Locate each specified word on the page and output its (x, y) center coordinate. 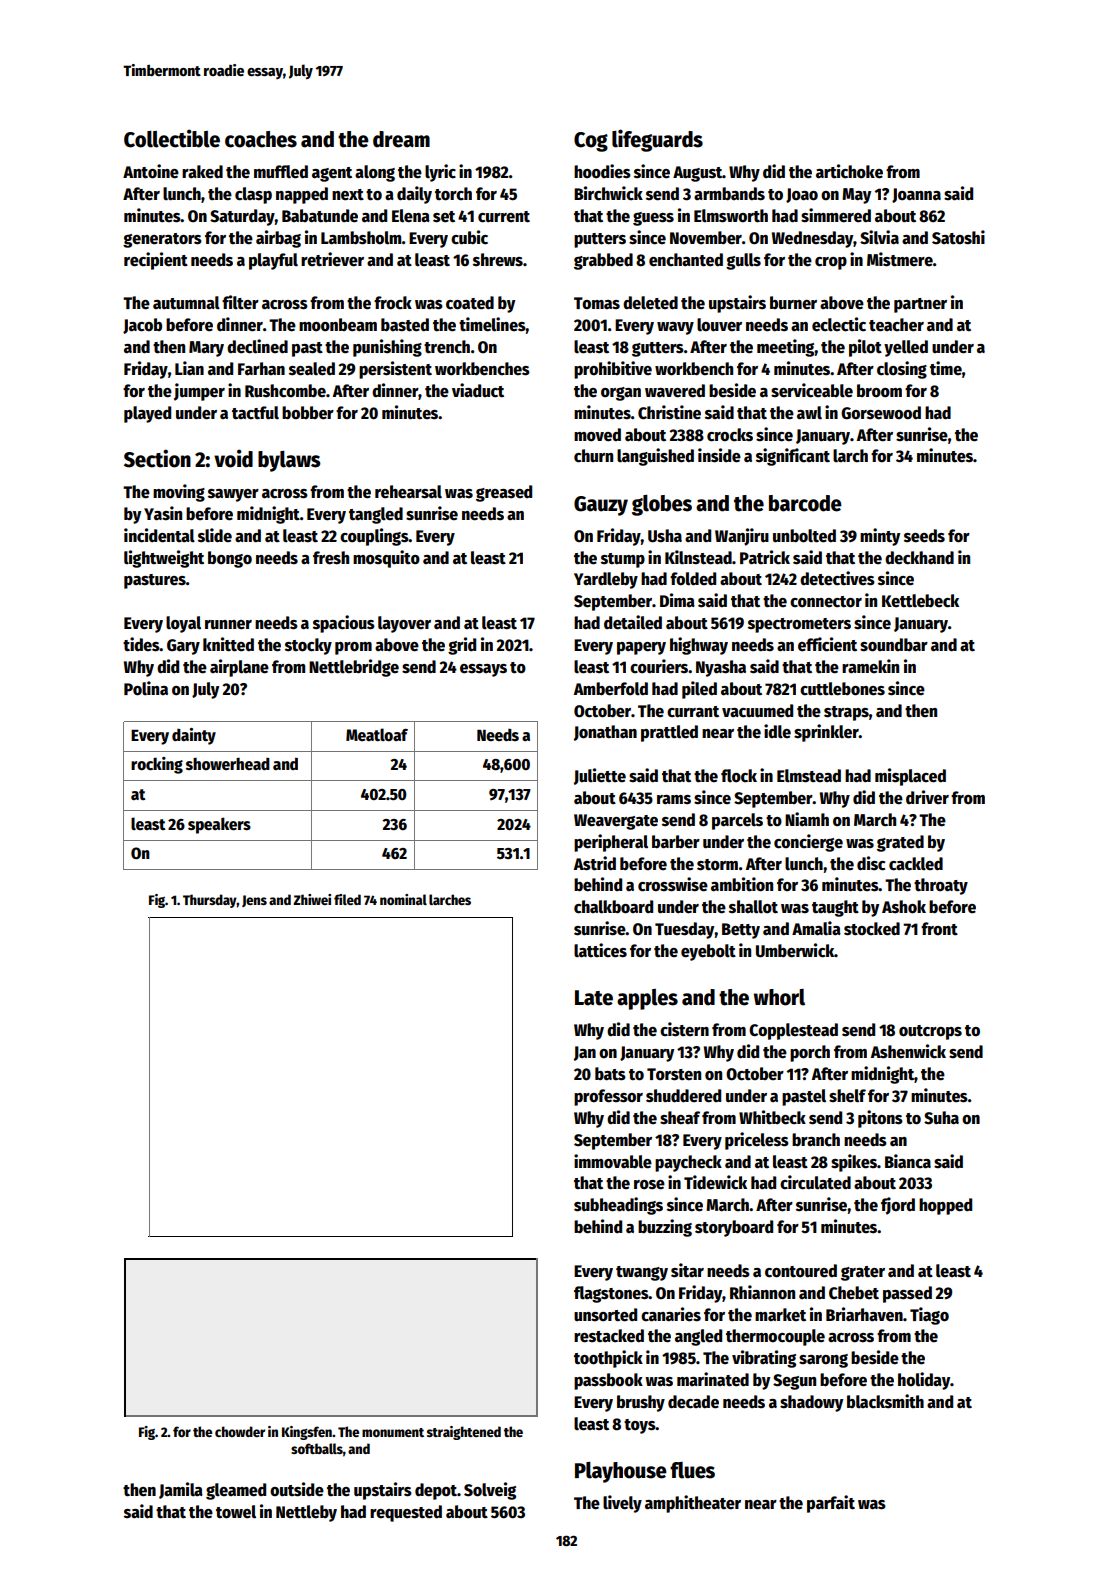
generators (162, 240)
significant (793, 457)
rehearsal (408, 492)
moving (179, 493)
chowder (240, 1431)
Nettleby (306, 1513)
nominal (403, 899)
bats (610, 1074)
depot (436, 1491)
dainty (194, 736)
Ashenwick (908, 1051)
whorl (779, 997)
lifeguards (657, 140)
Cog (591, 142)
